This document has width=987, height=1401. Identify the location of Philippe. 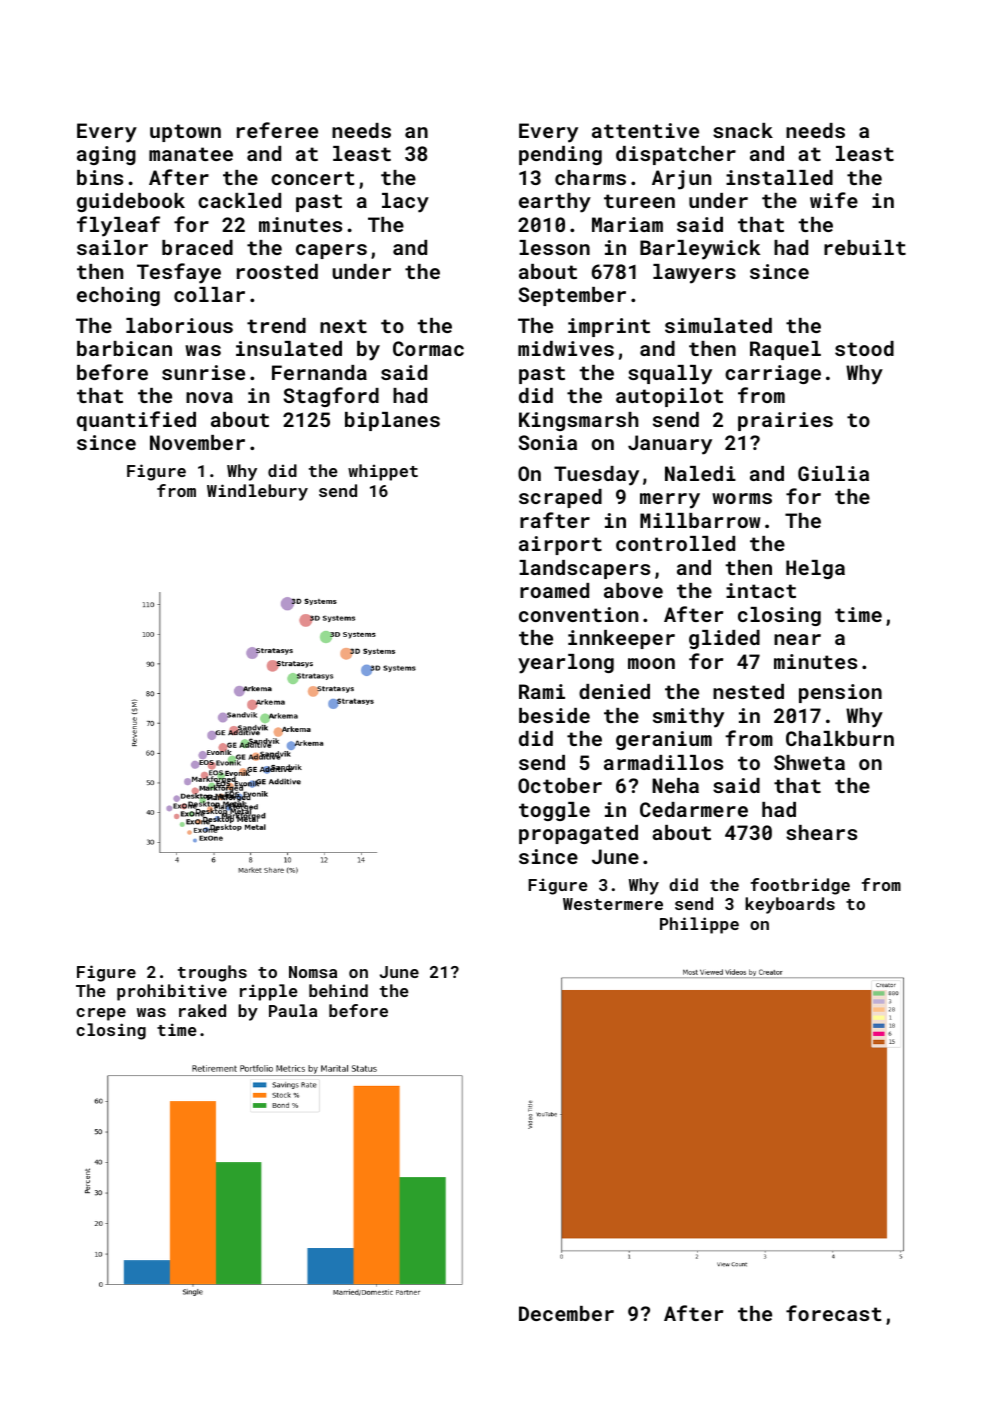
(699, 925).
